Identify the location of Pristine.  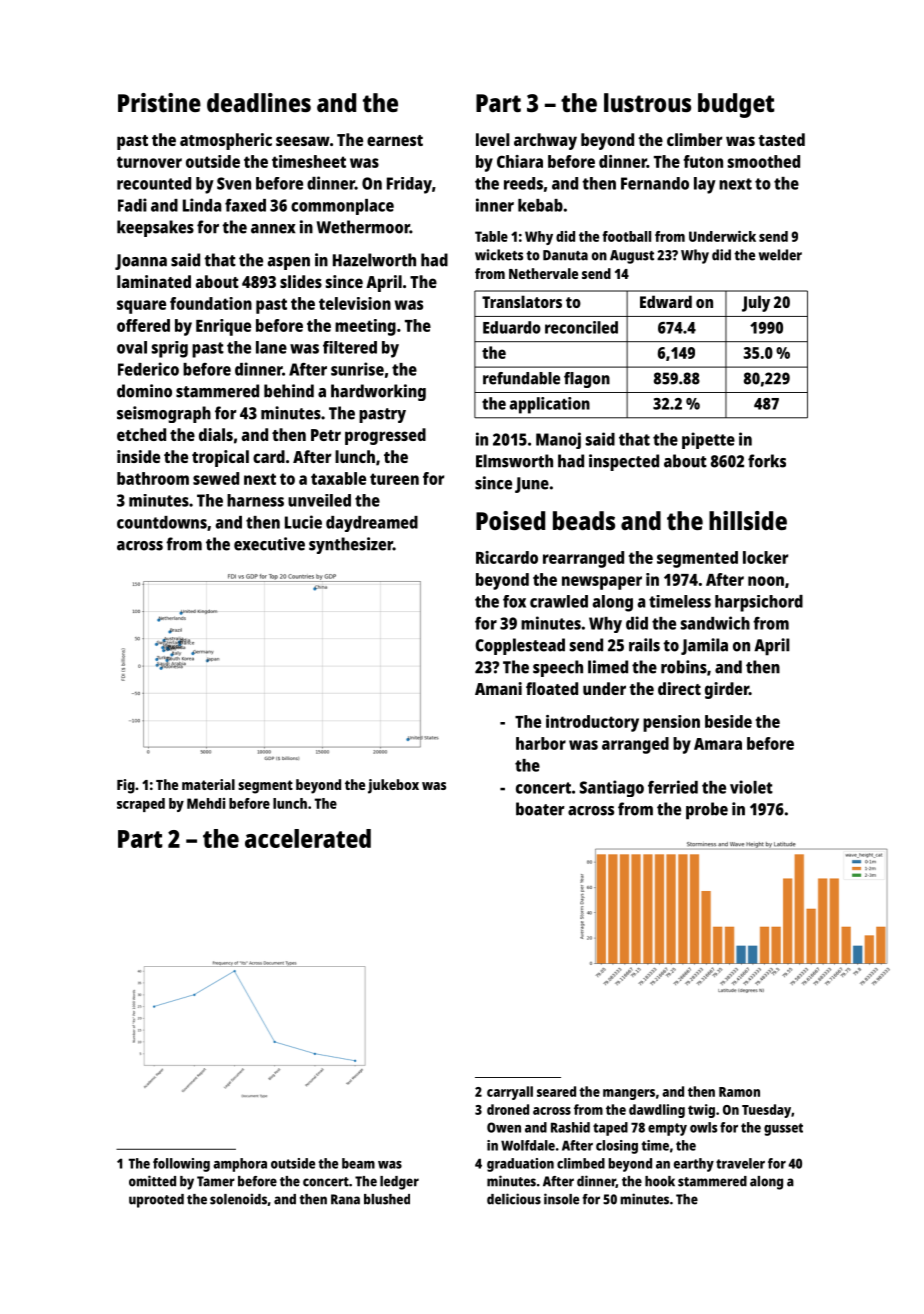
(159, 102).
